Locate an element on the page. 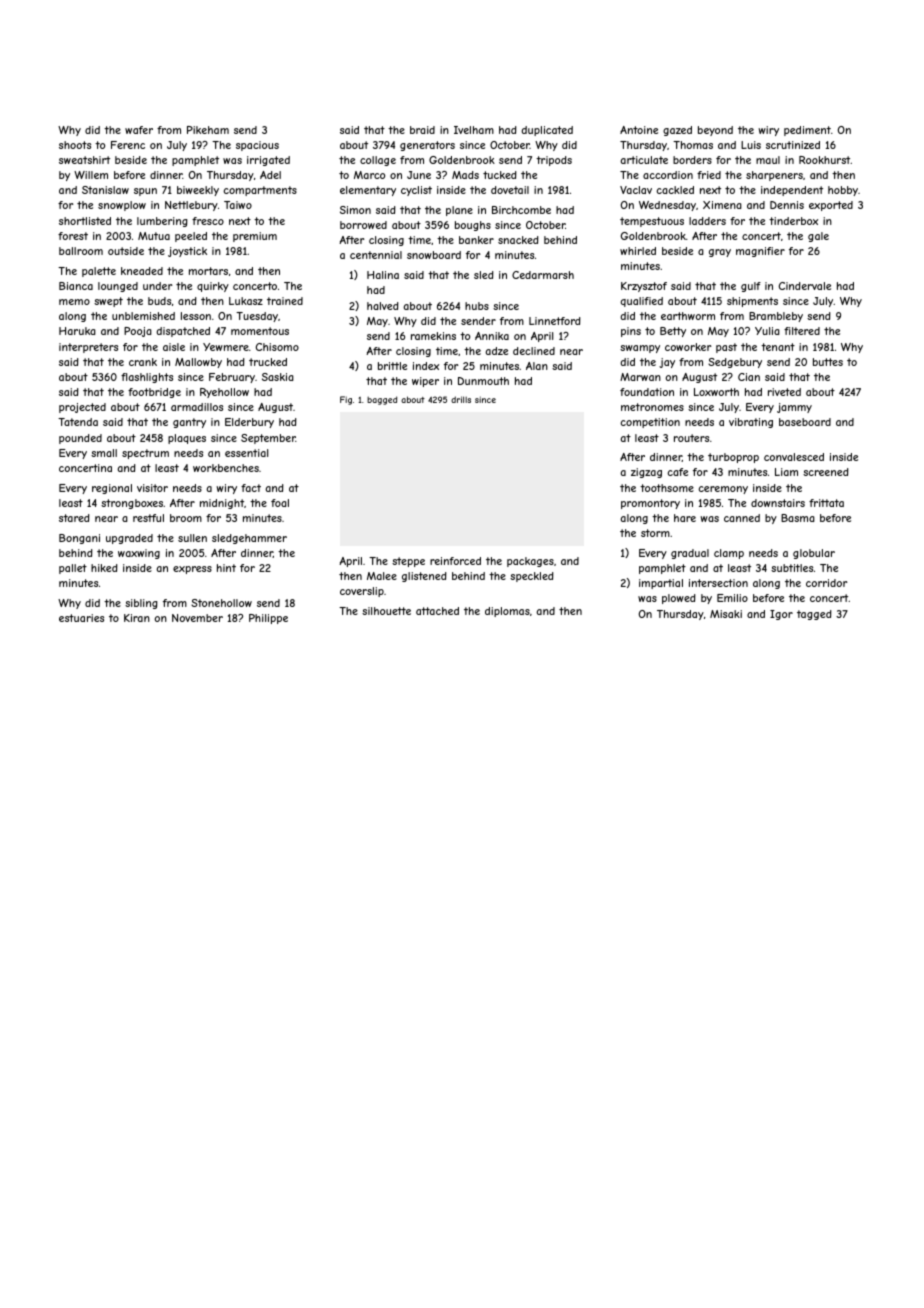 The image size is (924, 1308). Adel is located at coordinates (270, 175).
